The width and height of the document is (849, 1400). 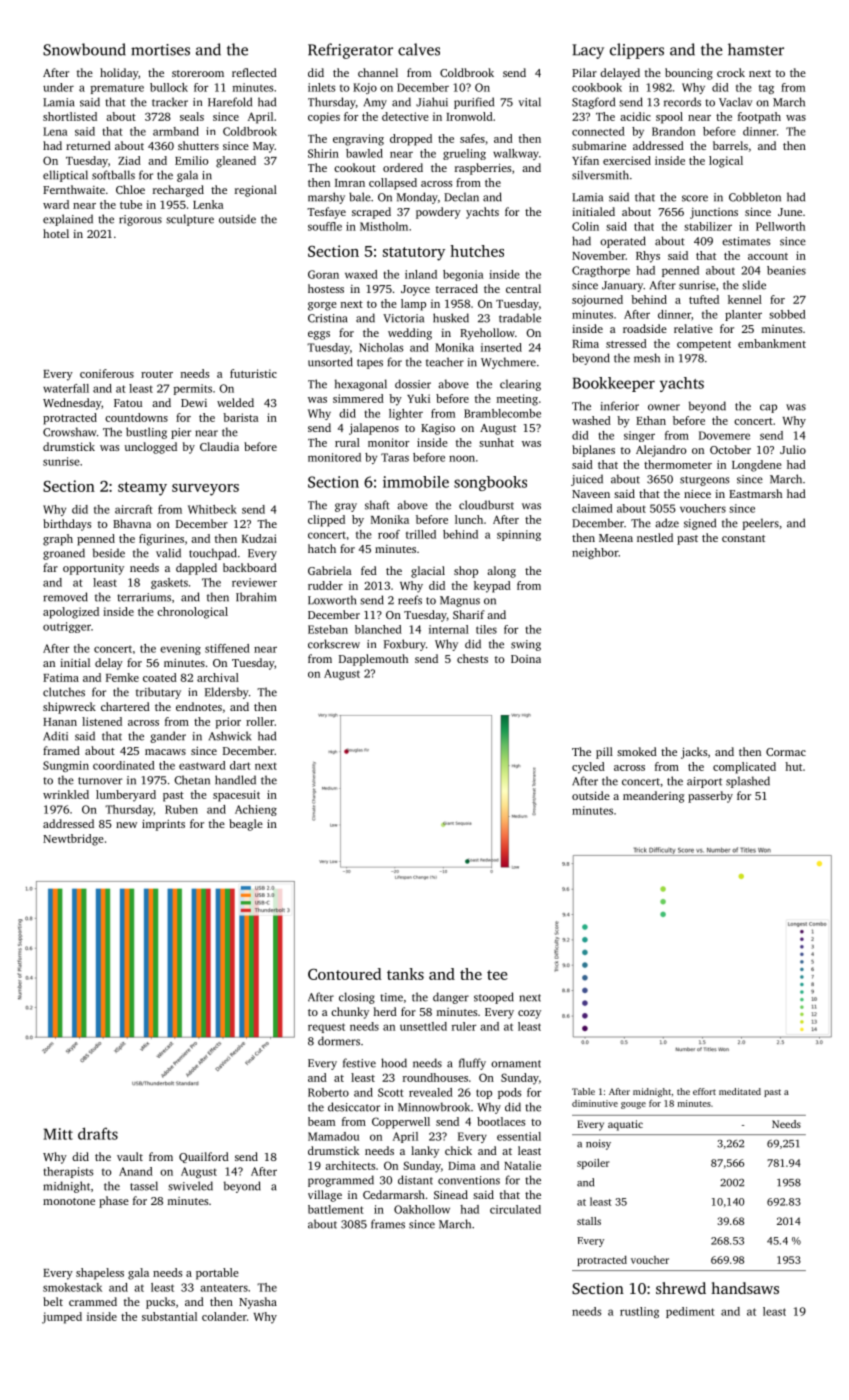 What do you see at coordinates (736, 102) in the document?
I see `Vaclav` at bounding box center [736, 102].
